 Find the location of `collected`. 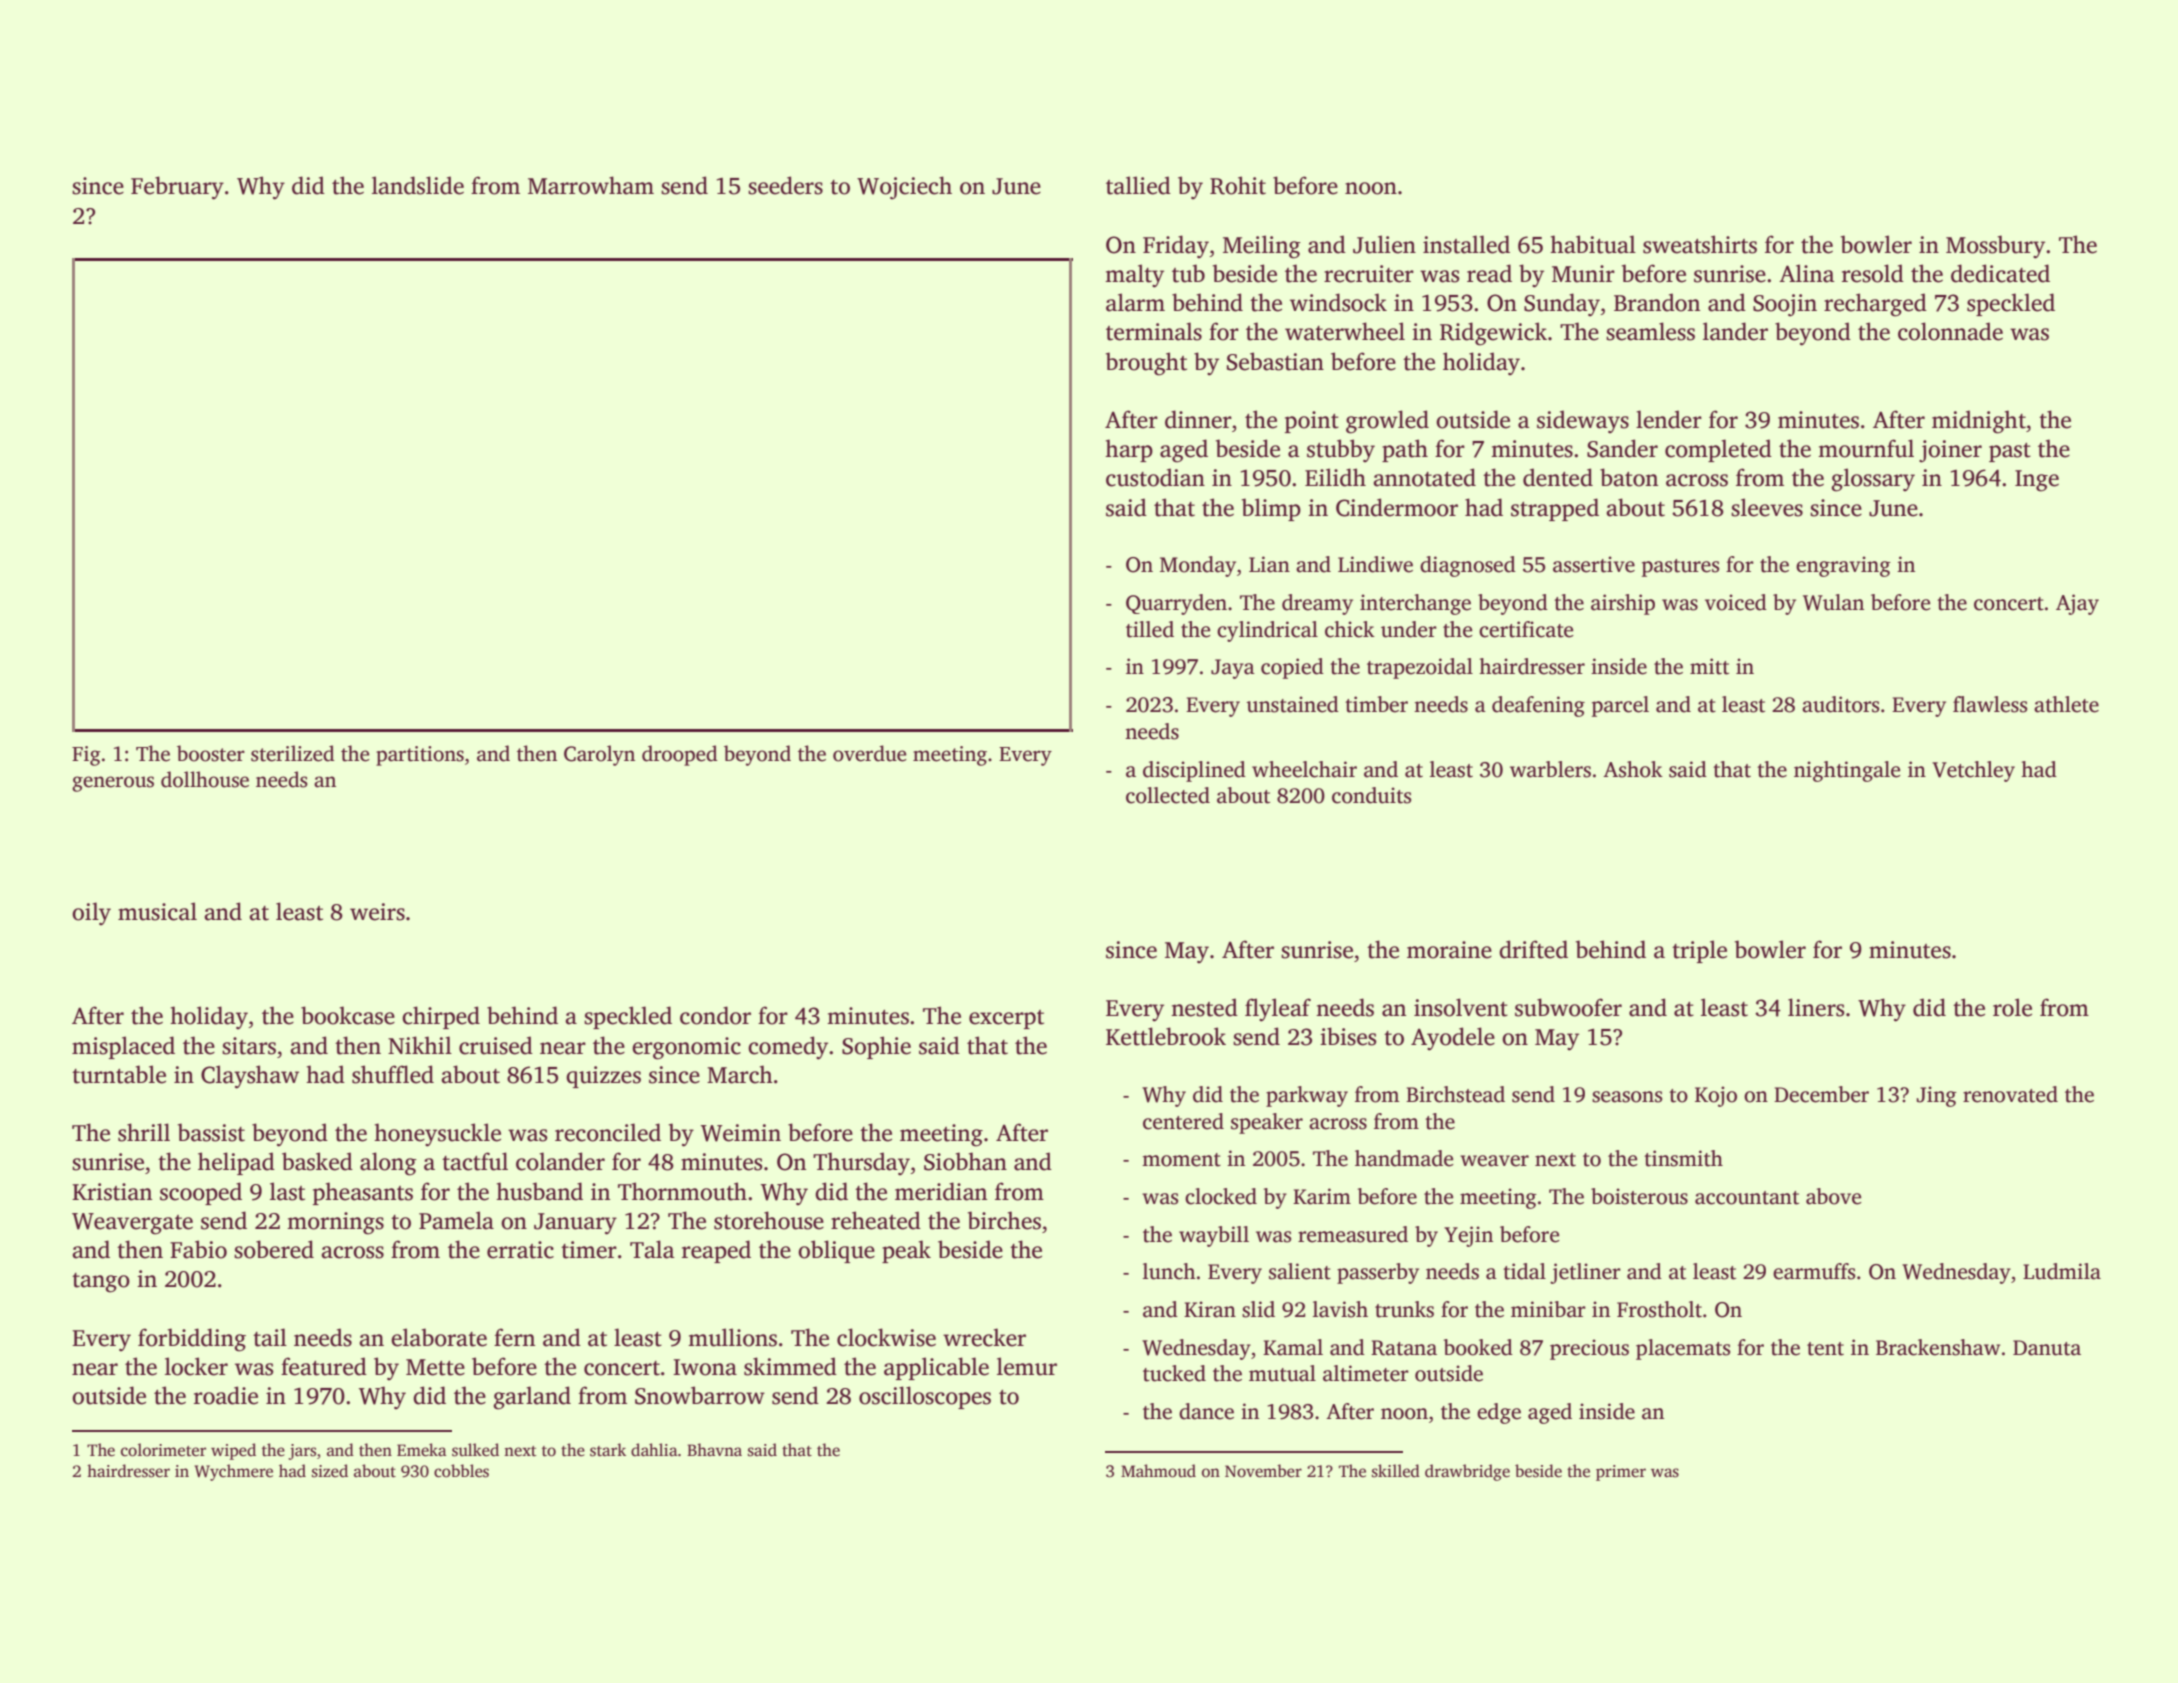

collected is located at coordinates (1168, 795).
